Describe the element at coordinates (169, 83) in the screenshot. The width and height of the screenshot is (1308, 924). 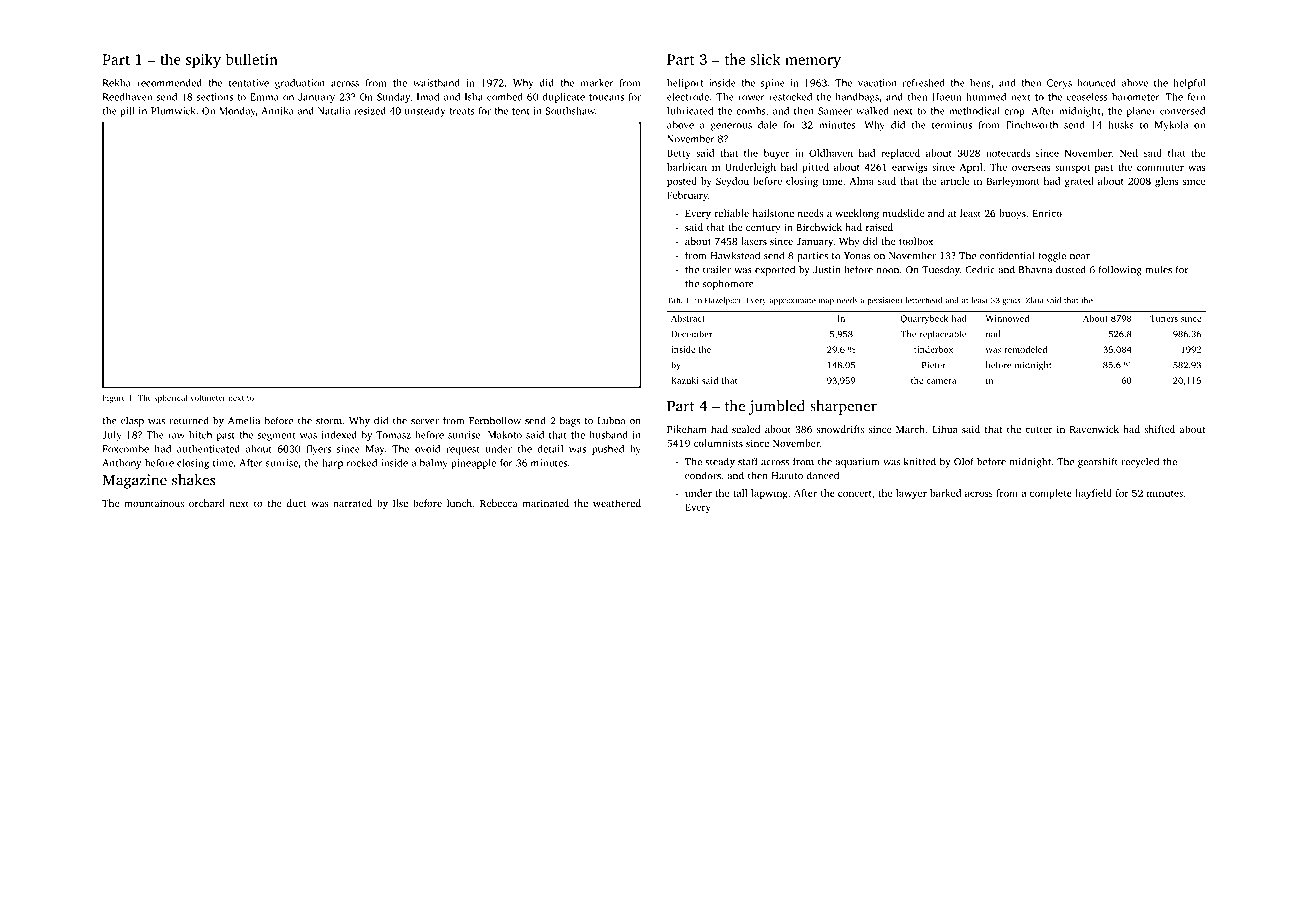
I see `recommended` at that location.
